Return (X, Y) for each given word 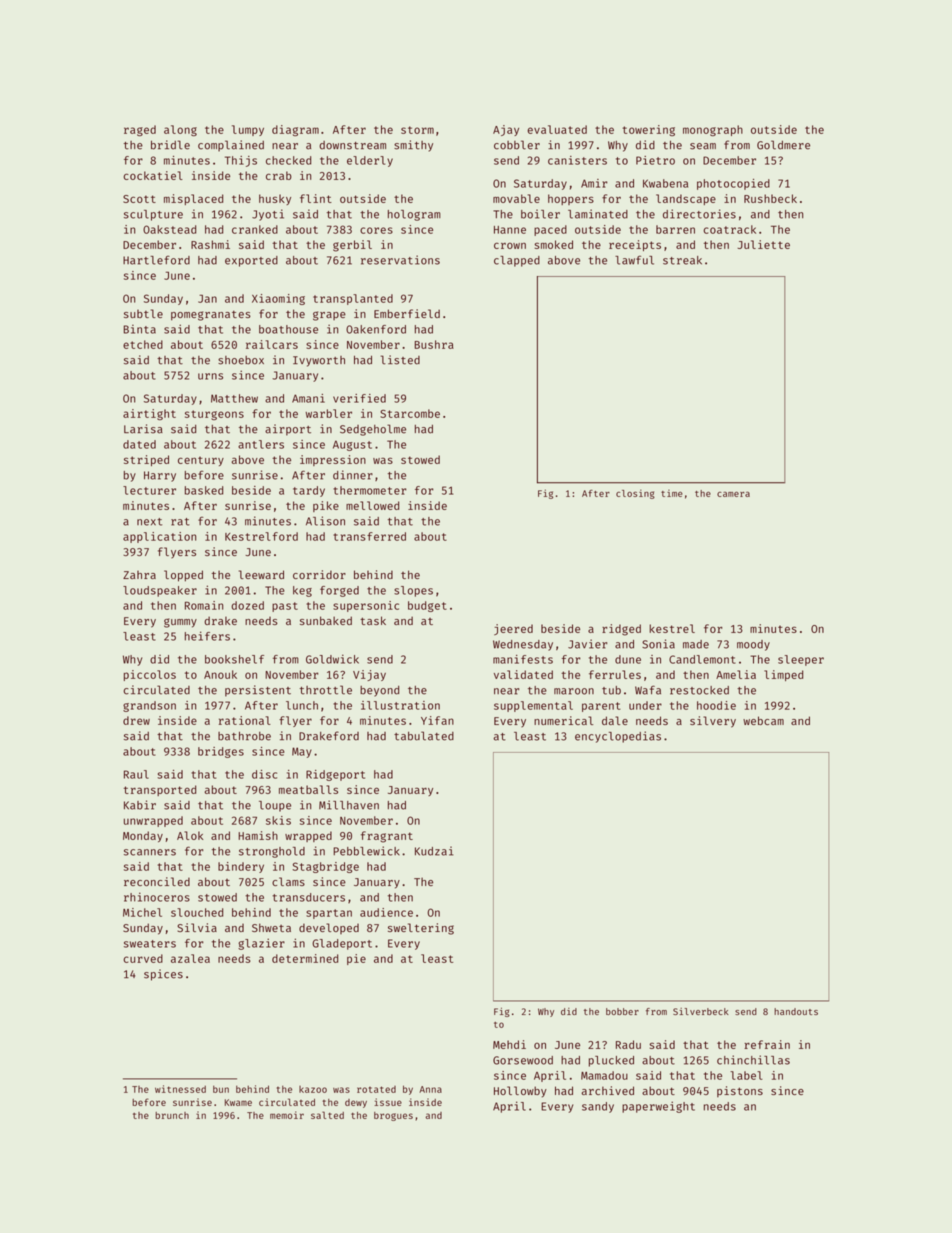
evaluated (557, 129)
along (180, 130)
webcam (763, 720)
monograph (713, 130)
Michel (142, 912)
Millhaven (349, 805)
